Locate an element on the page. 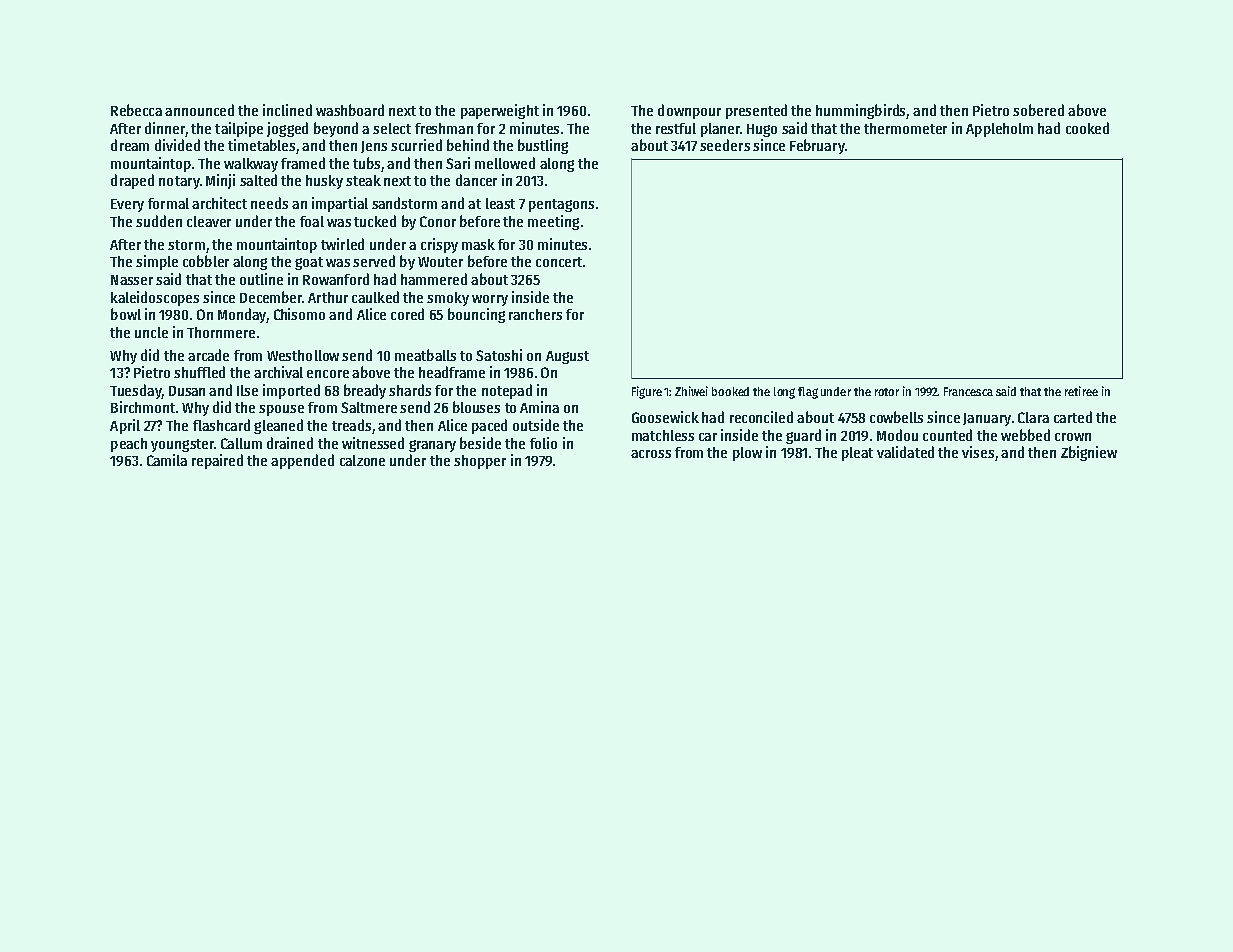 The height and width of the document is (952, 1233). Westhollow is located at coordinates (303, 355).
